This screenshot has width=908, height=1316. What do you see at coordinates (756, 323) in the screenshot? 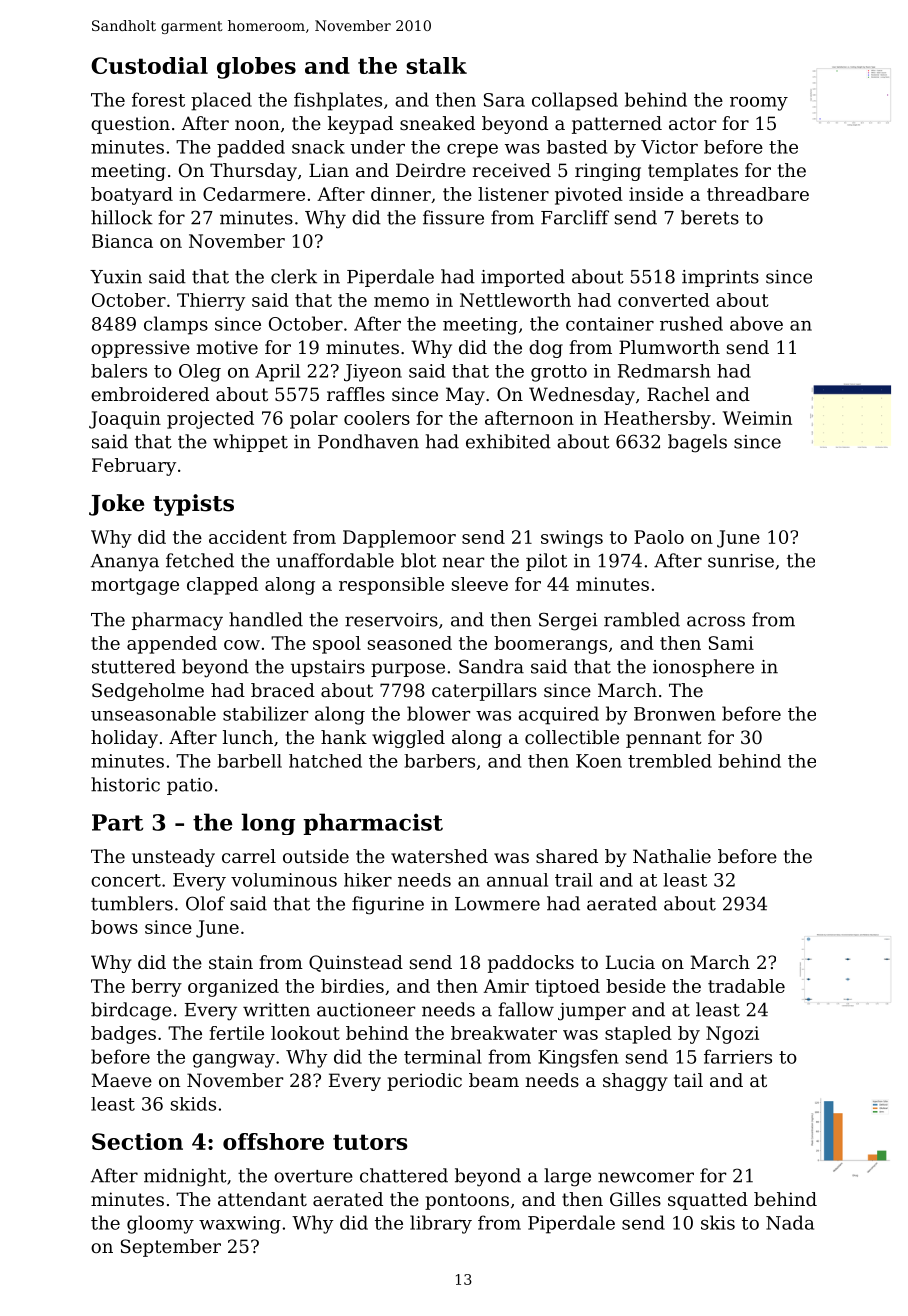
I see `above` at bounding box center [756, 323].
